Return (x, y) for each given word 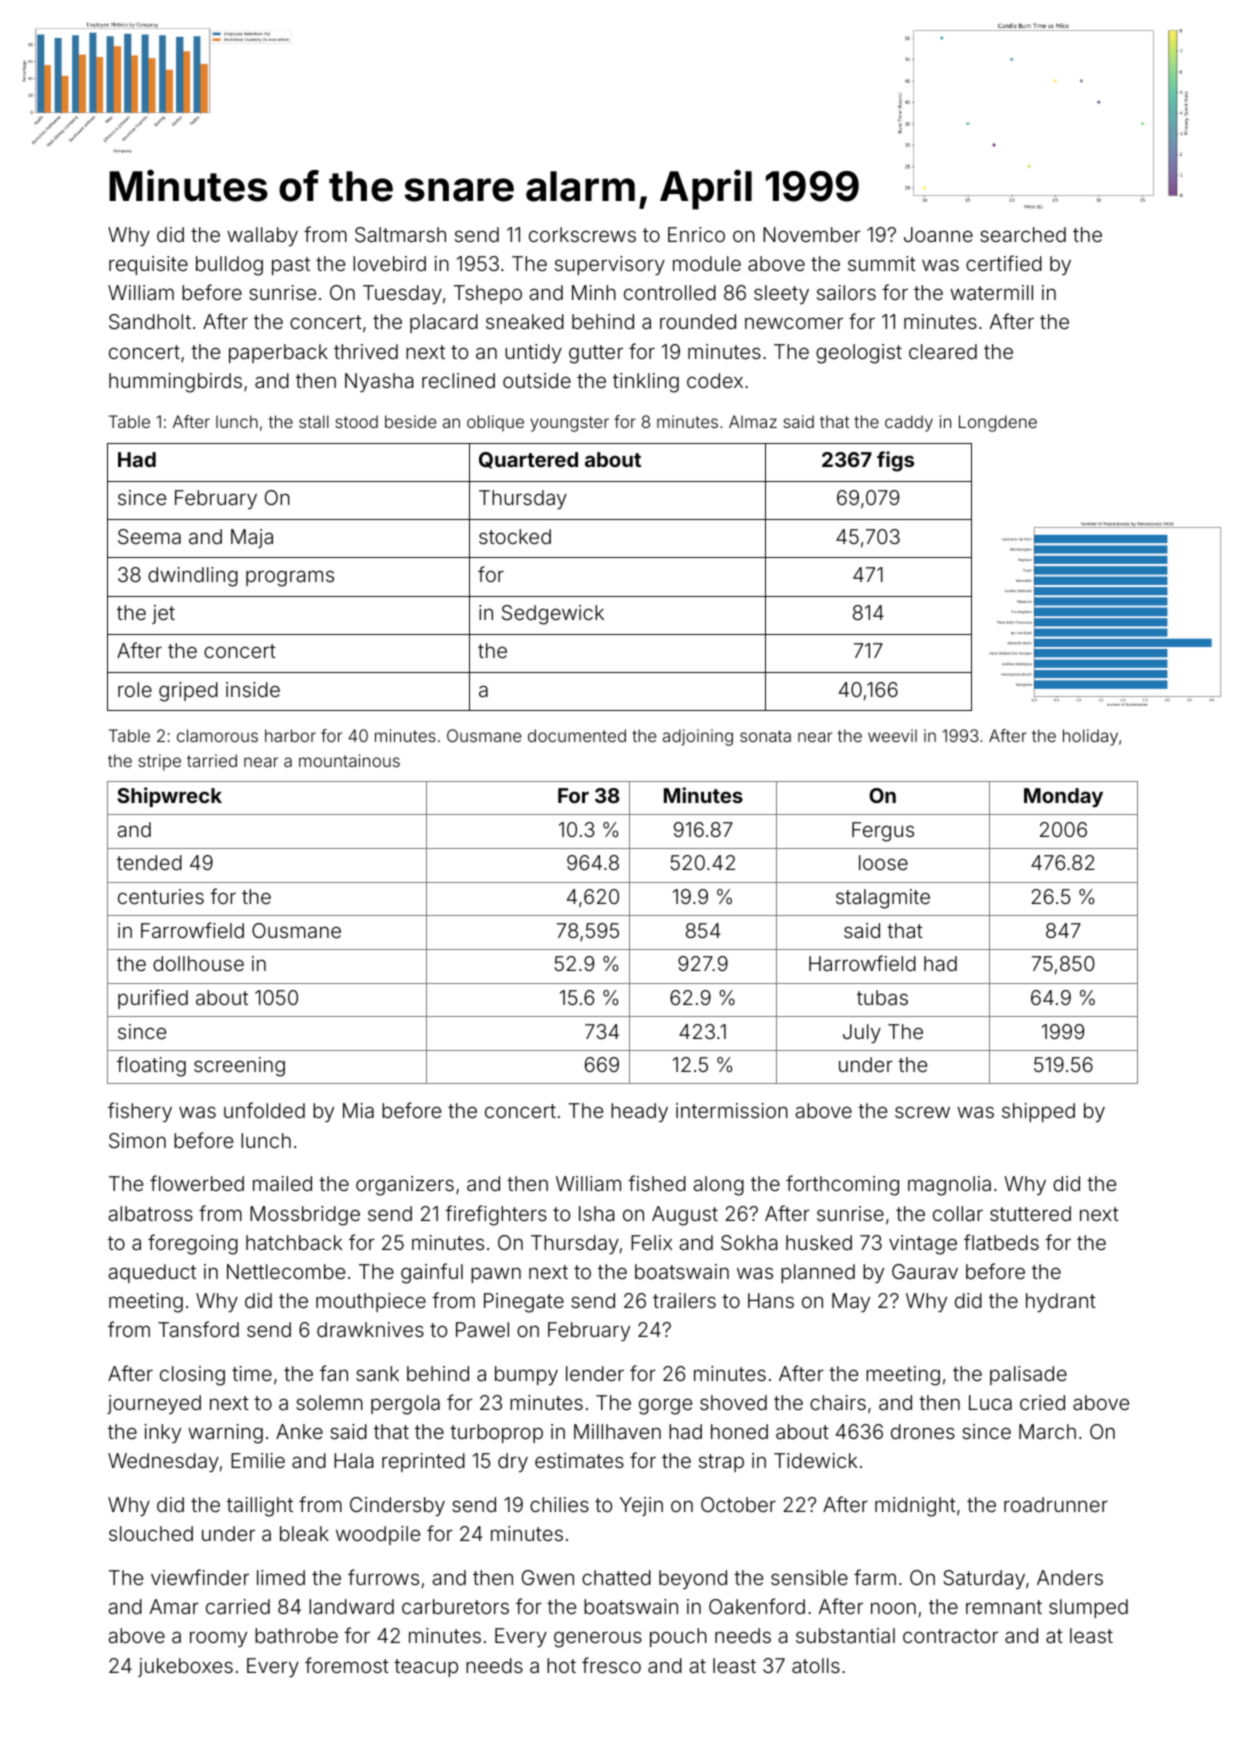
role (135, 689)
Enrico (696, 234)
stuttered (1030, 1213)
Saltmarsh (400, 234)
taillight (260, 1507)
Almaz (753, 421)
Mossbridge (305, 1216)
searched (1023, 234)
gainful (432, 1273)
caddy (909, 423)
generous (598, 1639)
